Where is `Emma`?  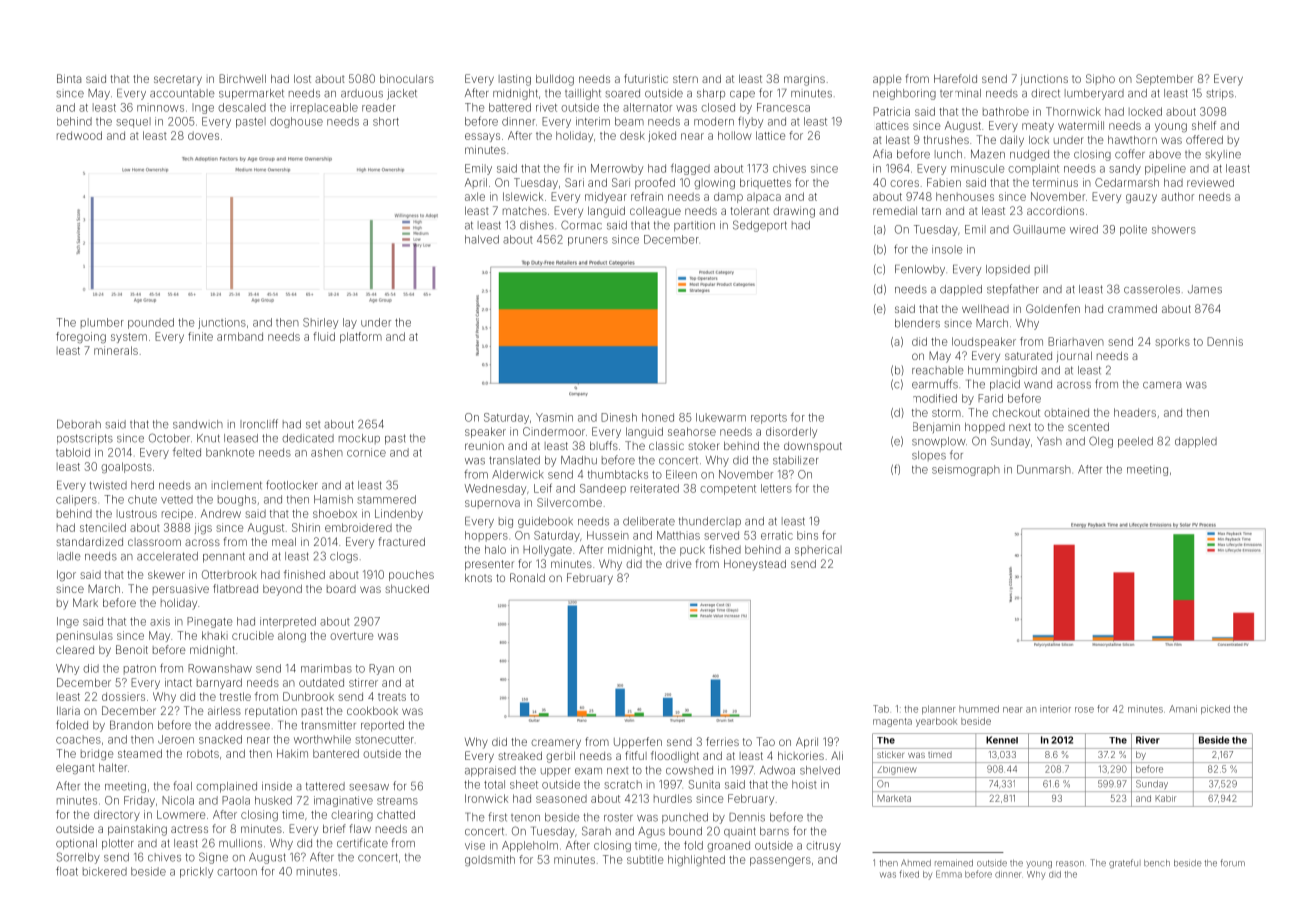
Emma is located at coordinates (949, 874).
